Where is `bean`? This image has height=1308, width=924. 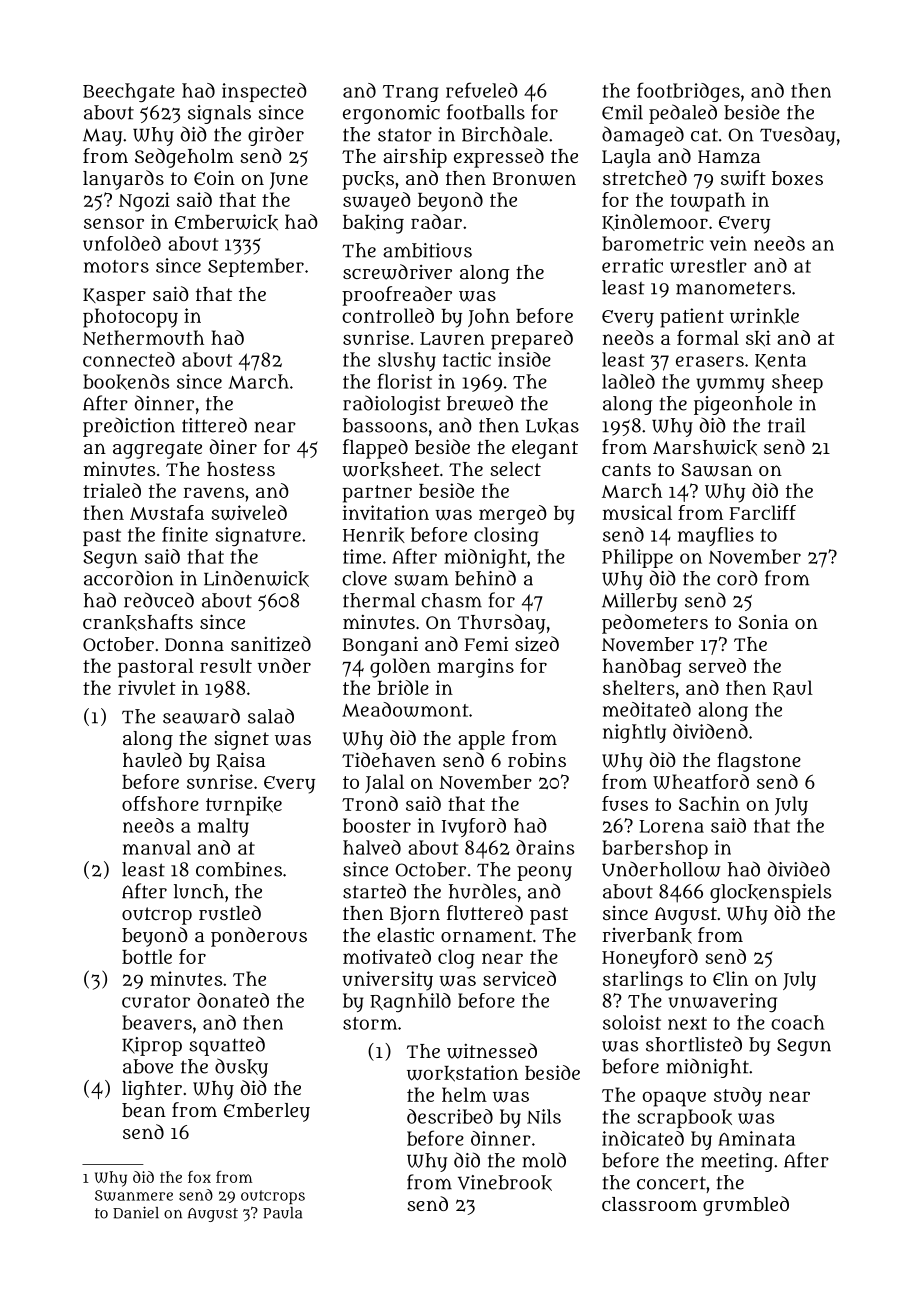
bean is located at coordinates (144, 1110).
